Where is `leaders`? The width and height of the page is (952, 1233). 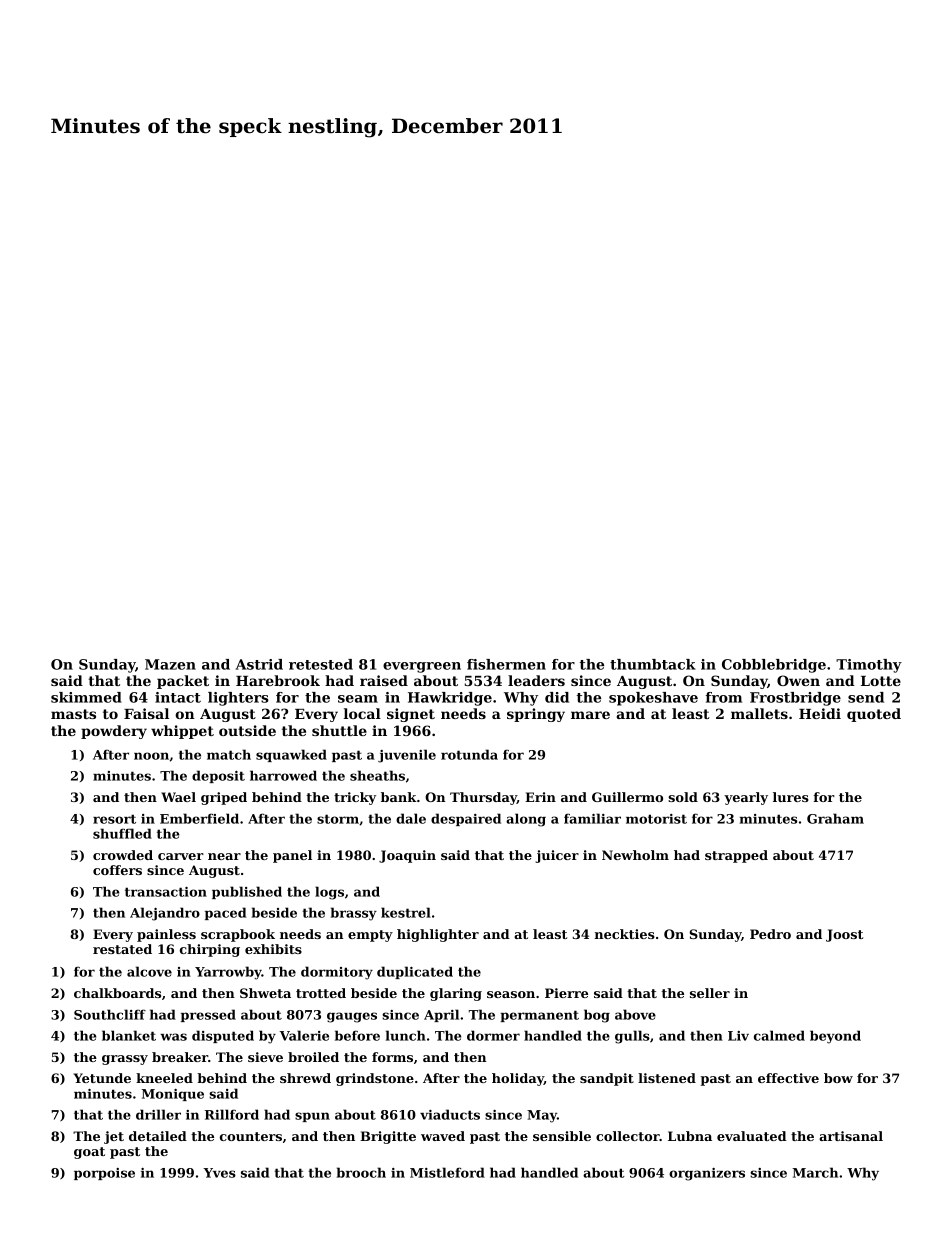 leaders is located at coordinates (536, 680).
